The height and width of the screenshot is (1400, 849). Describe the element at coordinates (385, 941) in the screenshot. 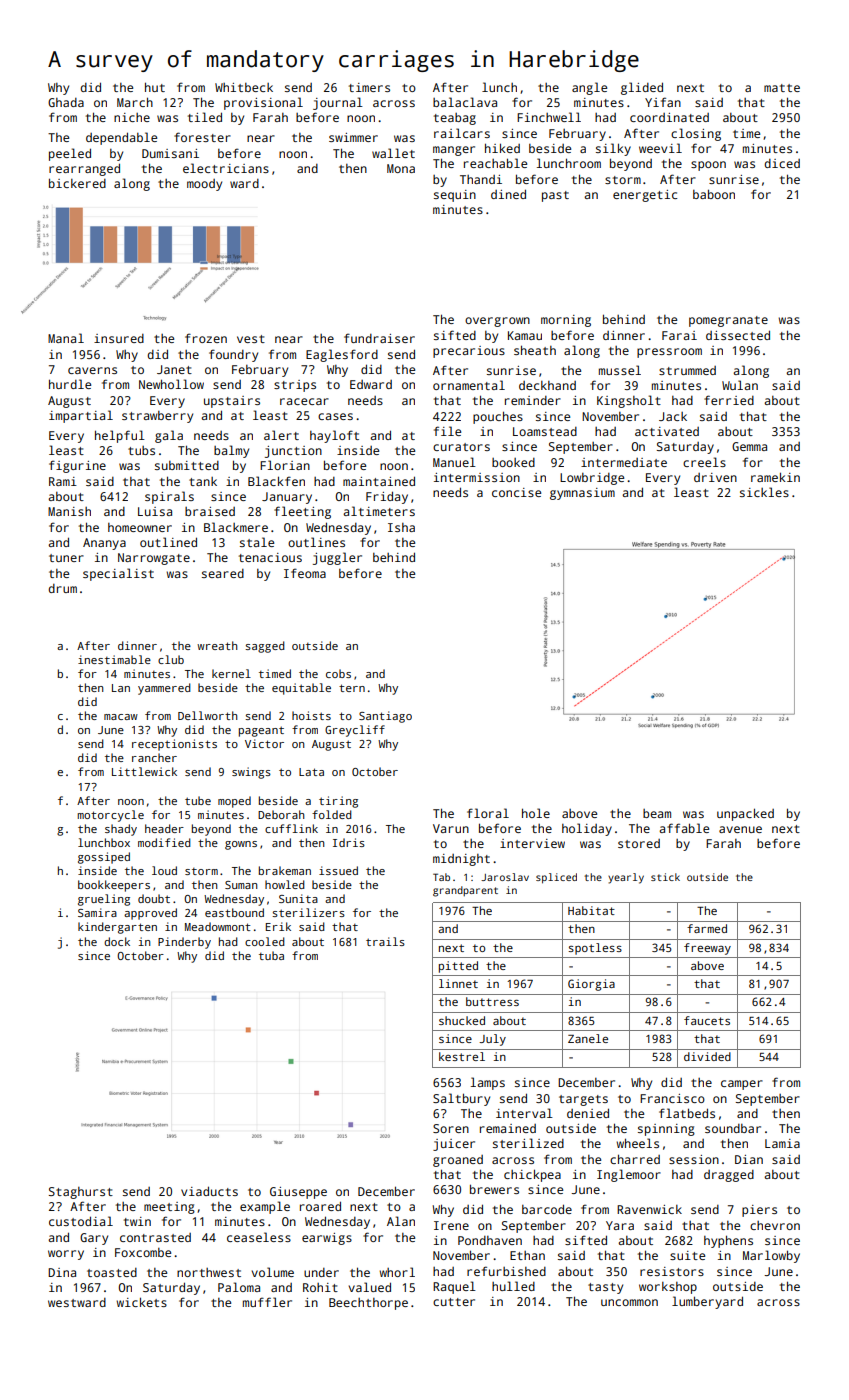

I see `trails` at that location.
